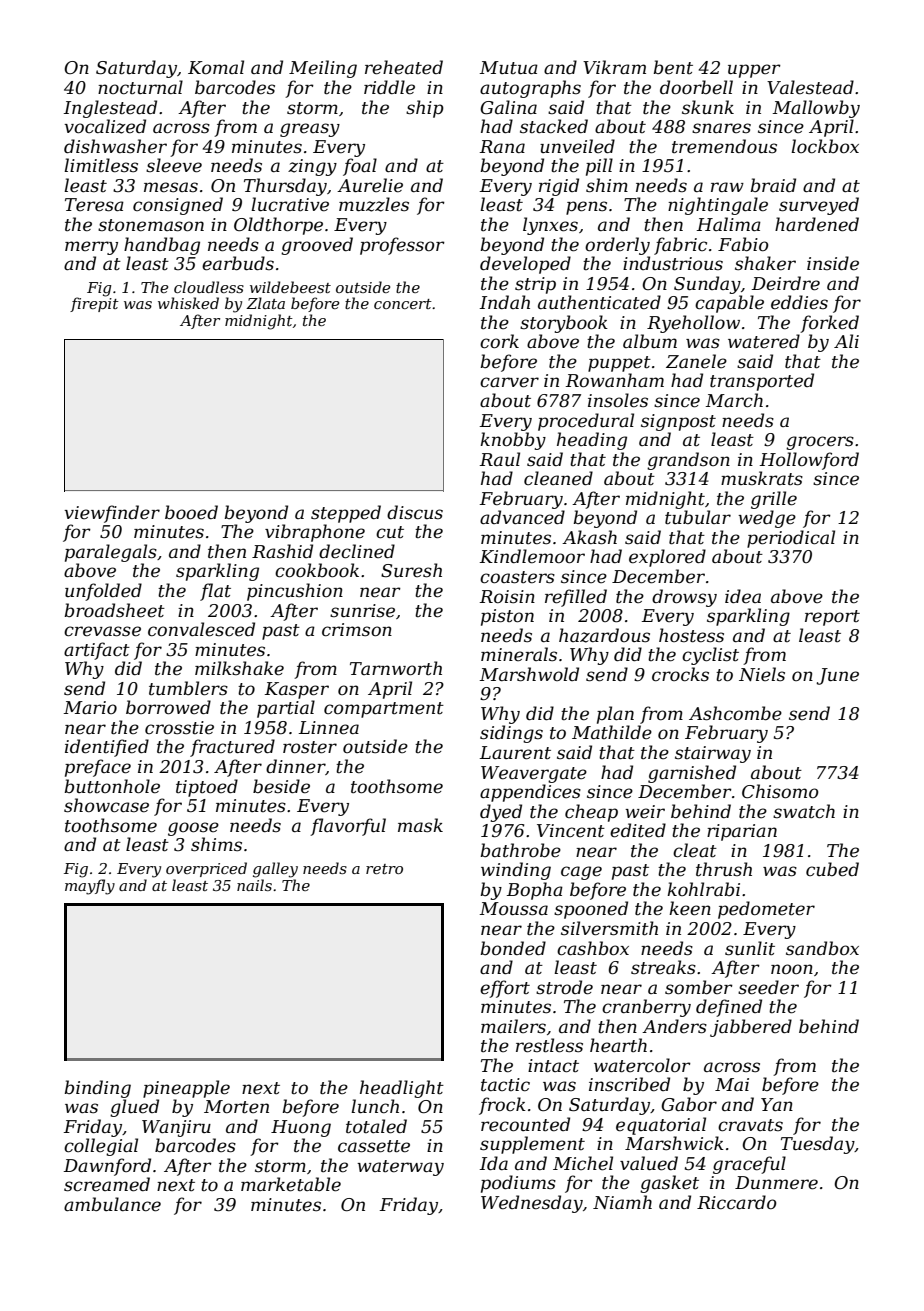  I want to click on Morten, so click(236, 1107).
